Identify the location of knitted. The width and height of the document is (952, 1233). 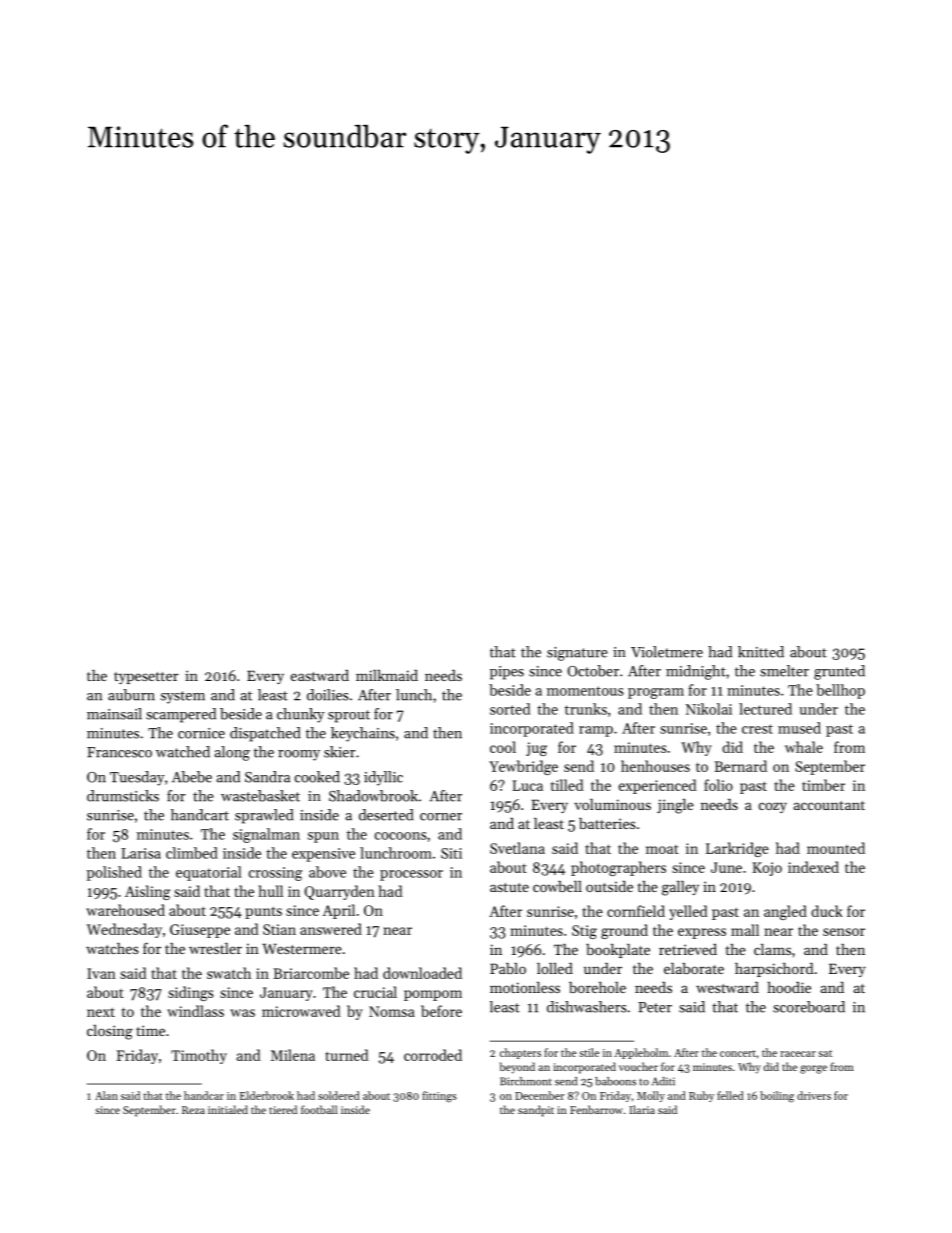
(761, 652).
